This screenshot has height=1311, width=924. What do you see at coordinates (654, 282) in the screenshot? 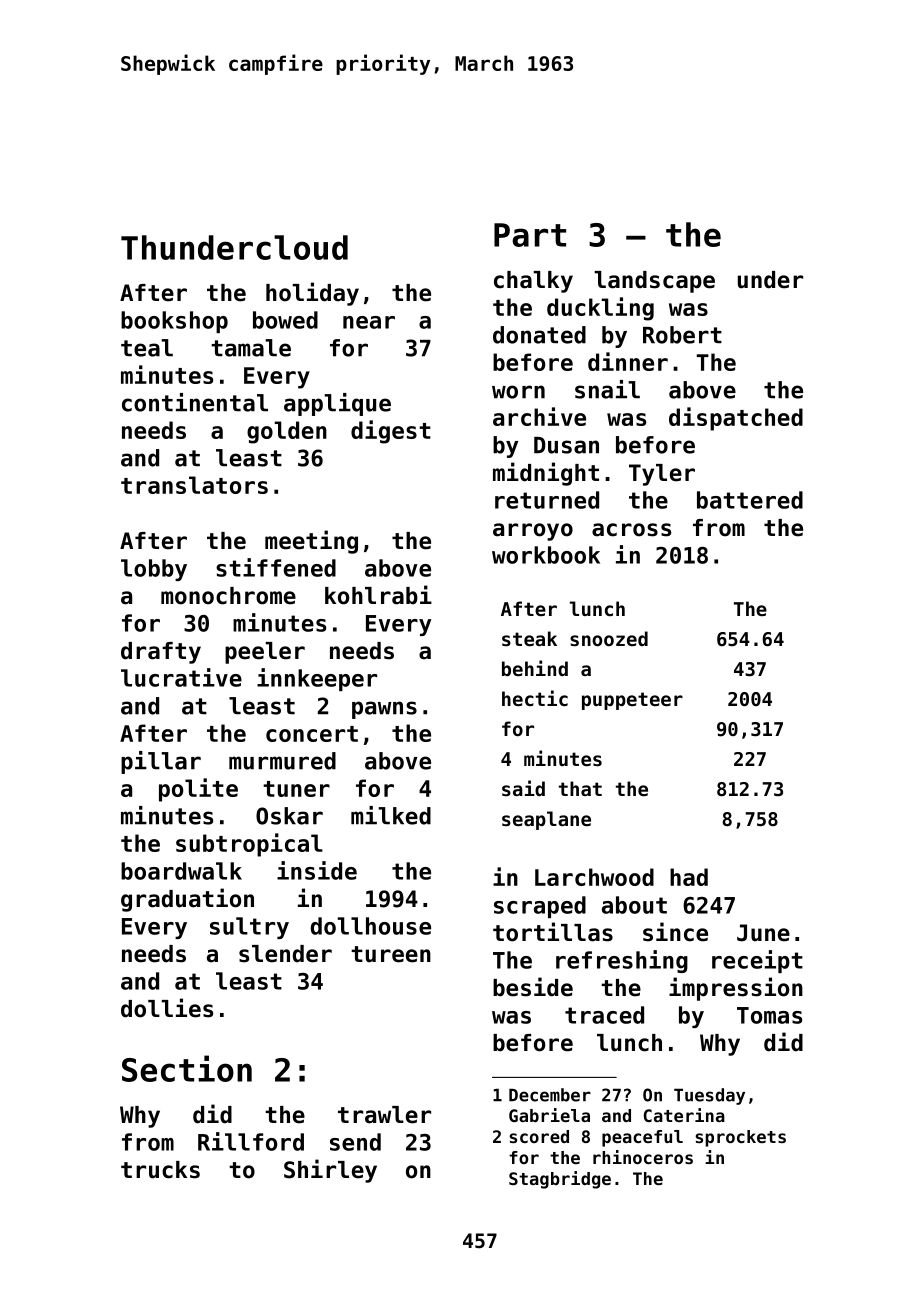
I see `landscape` at bounding box center [654, 282].
